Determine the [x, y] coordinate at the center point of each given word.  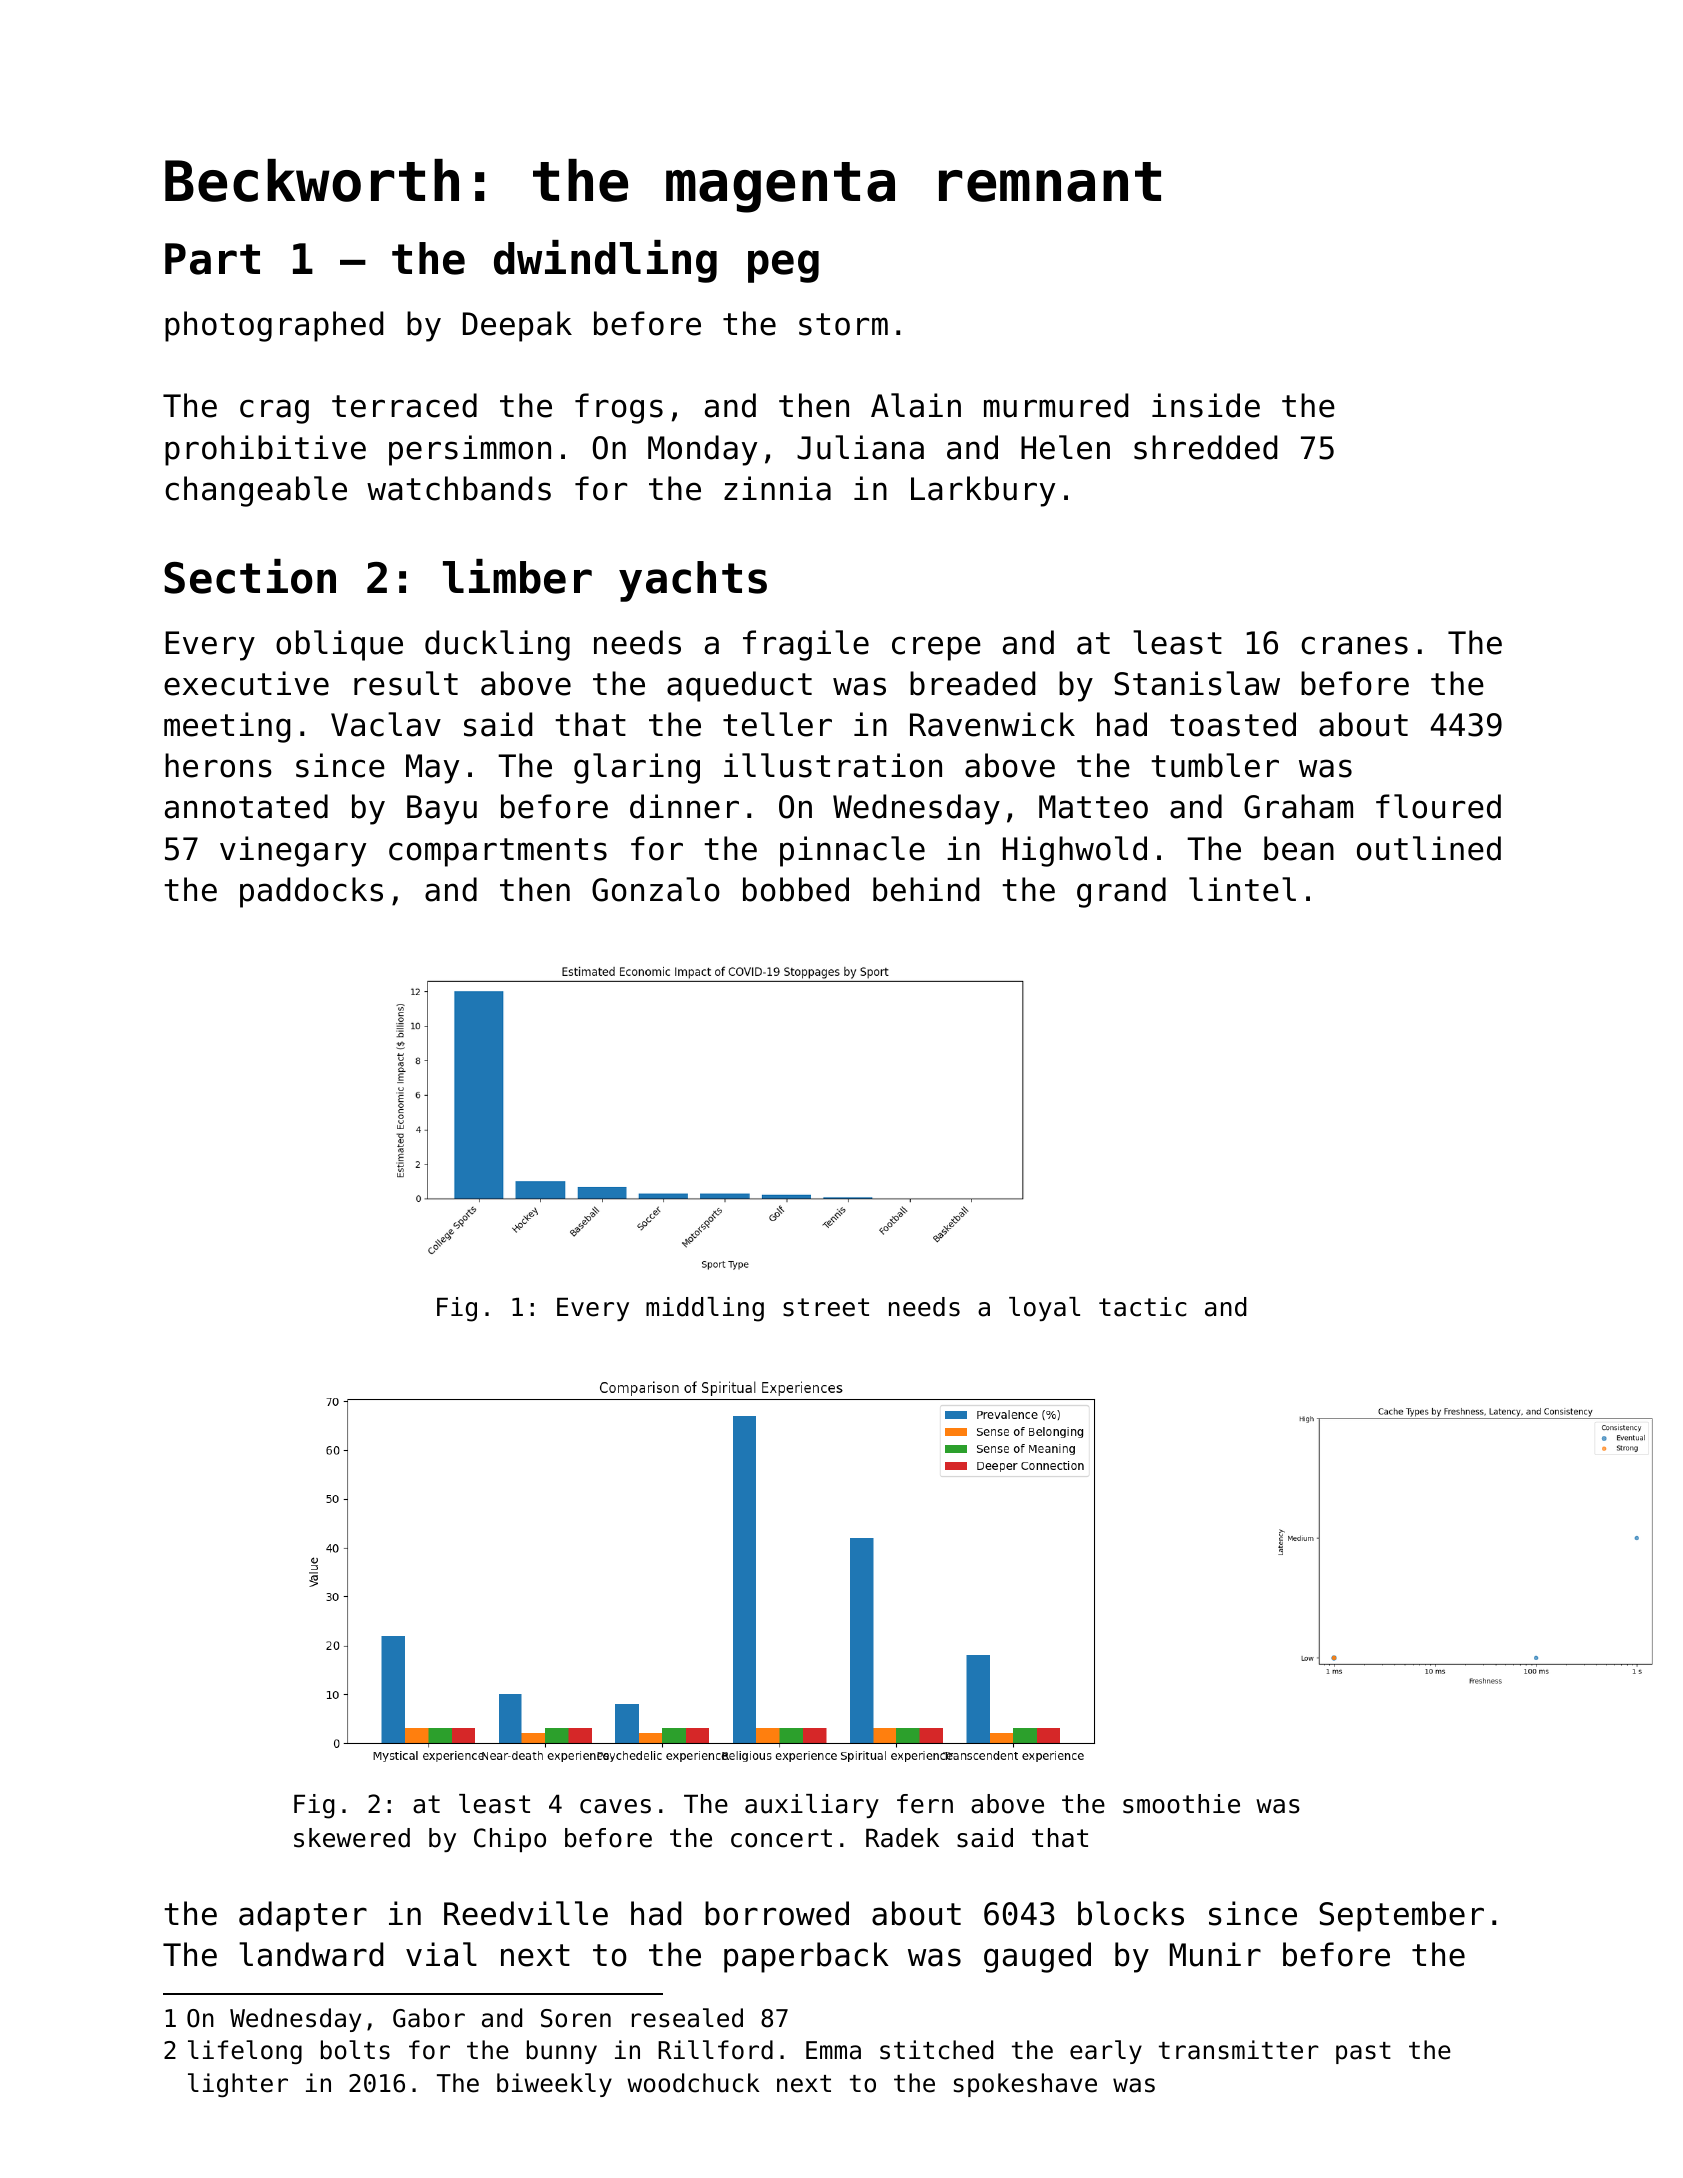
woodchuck [693, 2083]
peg [783, 266]
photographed [274, 326]
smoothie [1181, 1804]
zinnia [777, 488]
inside [1206, 405]
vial [441, 1954]
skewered [352, 1838]
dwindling [605, 261]
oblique [339, 645]
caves [615, 1806]
